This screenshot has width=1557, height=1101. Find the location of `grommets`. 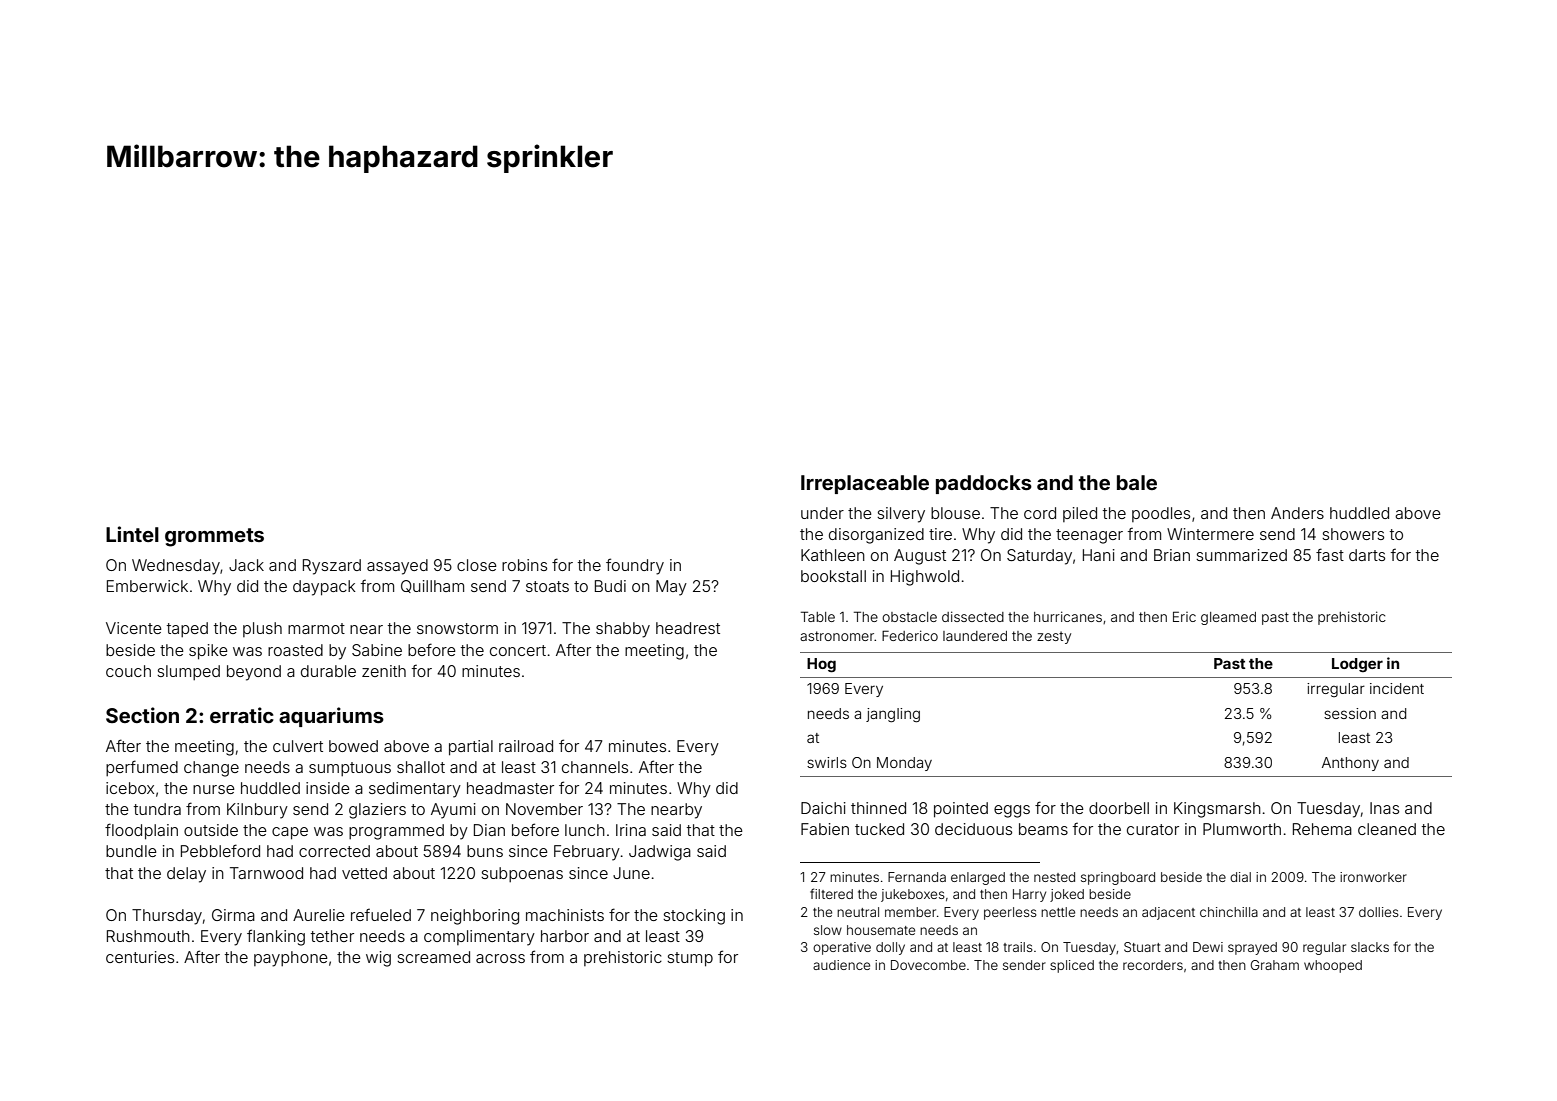

grommets is located at coordinates (214, 537).
